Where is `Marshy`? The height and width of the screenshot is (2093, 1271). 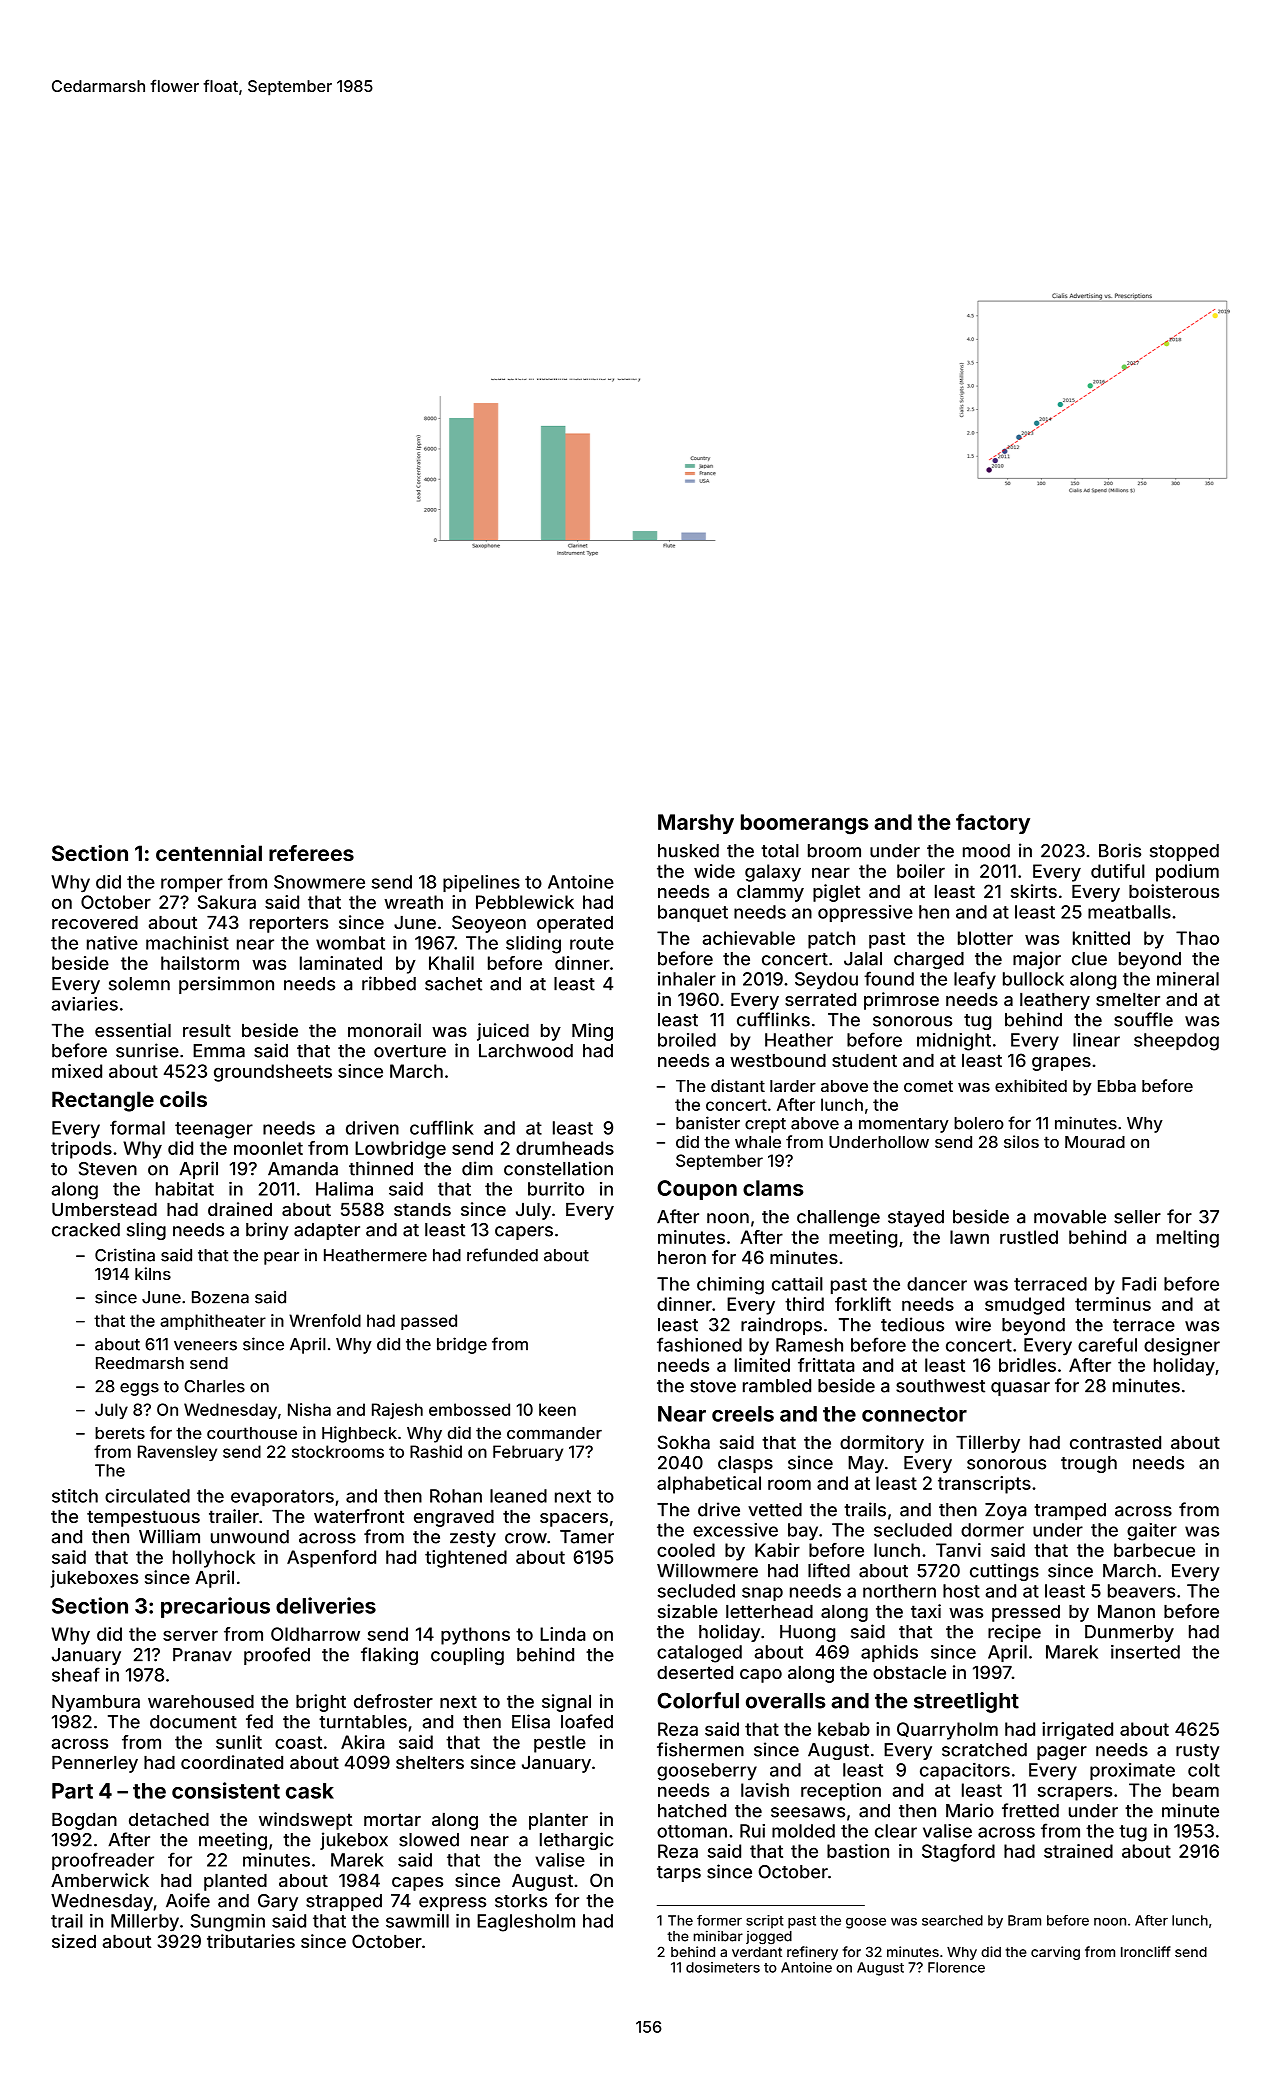
Marshy is located at coordinates (696, 824).
